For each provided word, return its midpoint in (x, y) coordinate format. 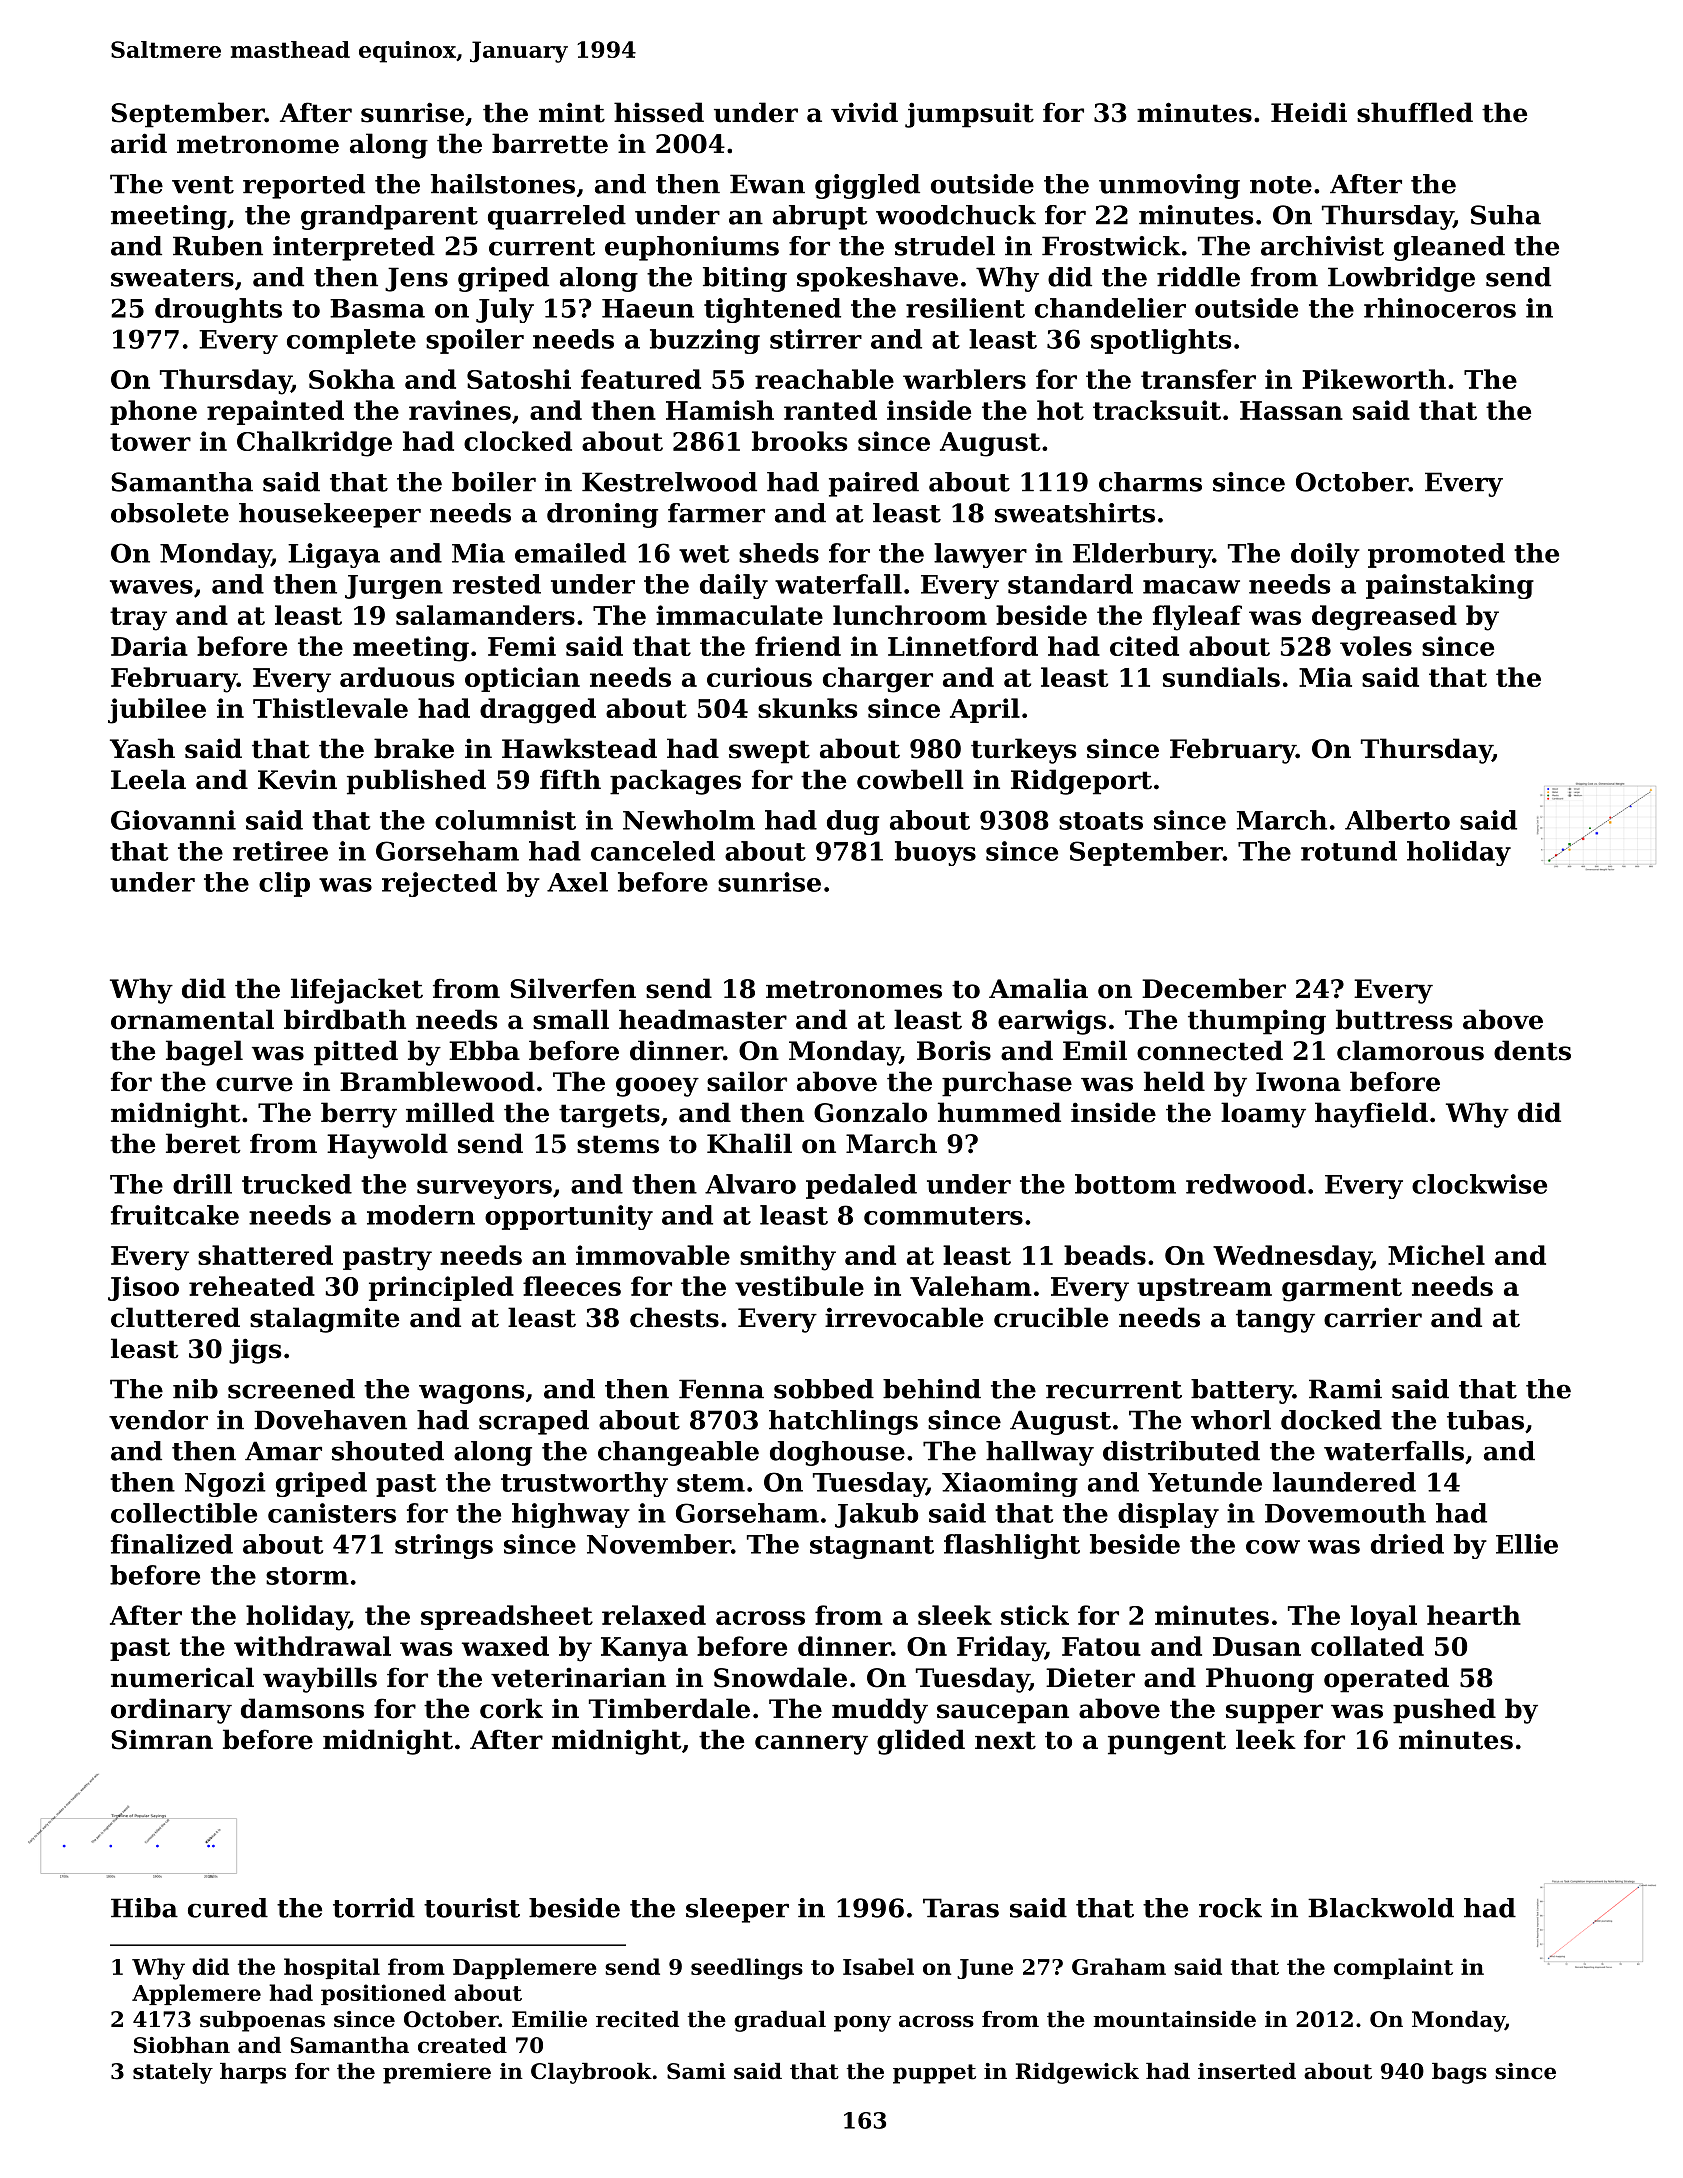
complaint (1393, 1968)
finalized (172, 1544)
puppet (934, 2074)
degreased (1384, 618)
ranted (830, 410)
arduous (397, 677)
